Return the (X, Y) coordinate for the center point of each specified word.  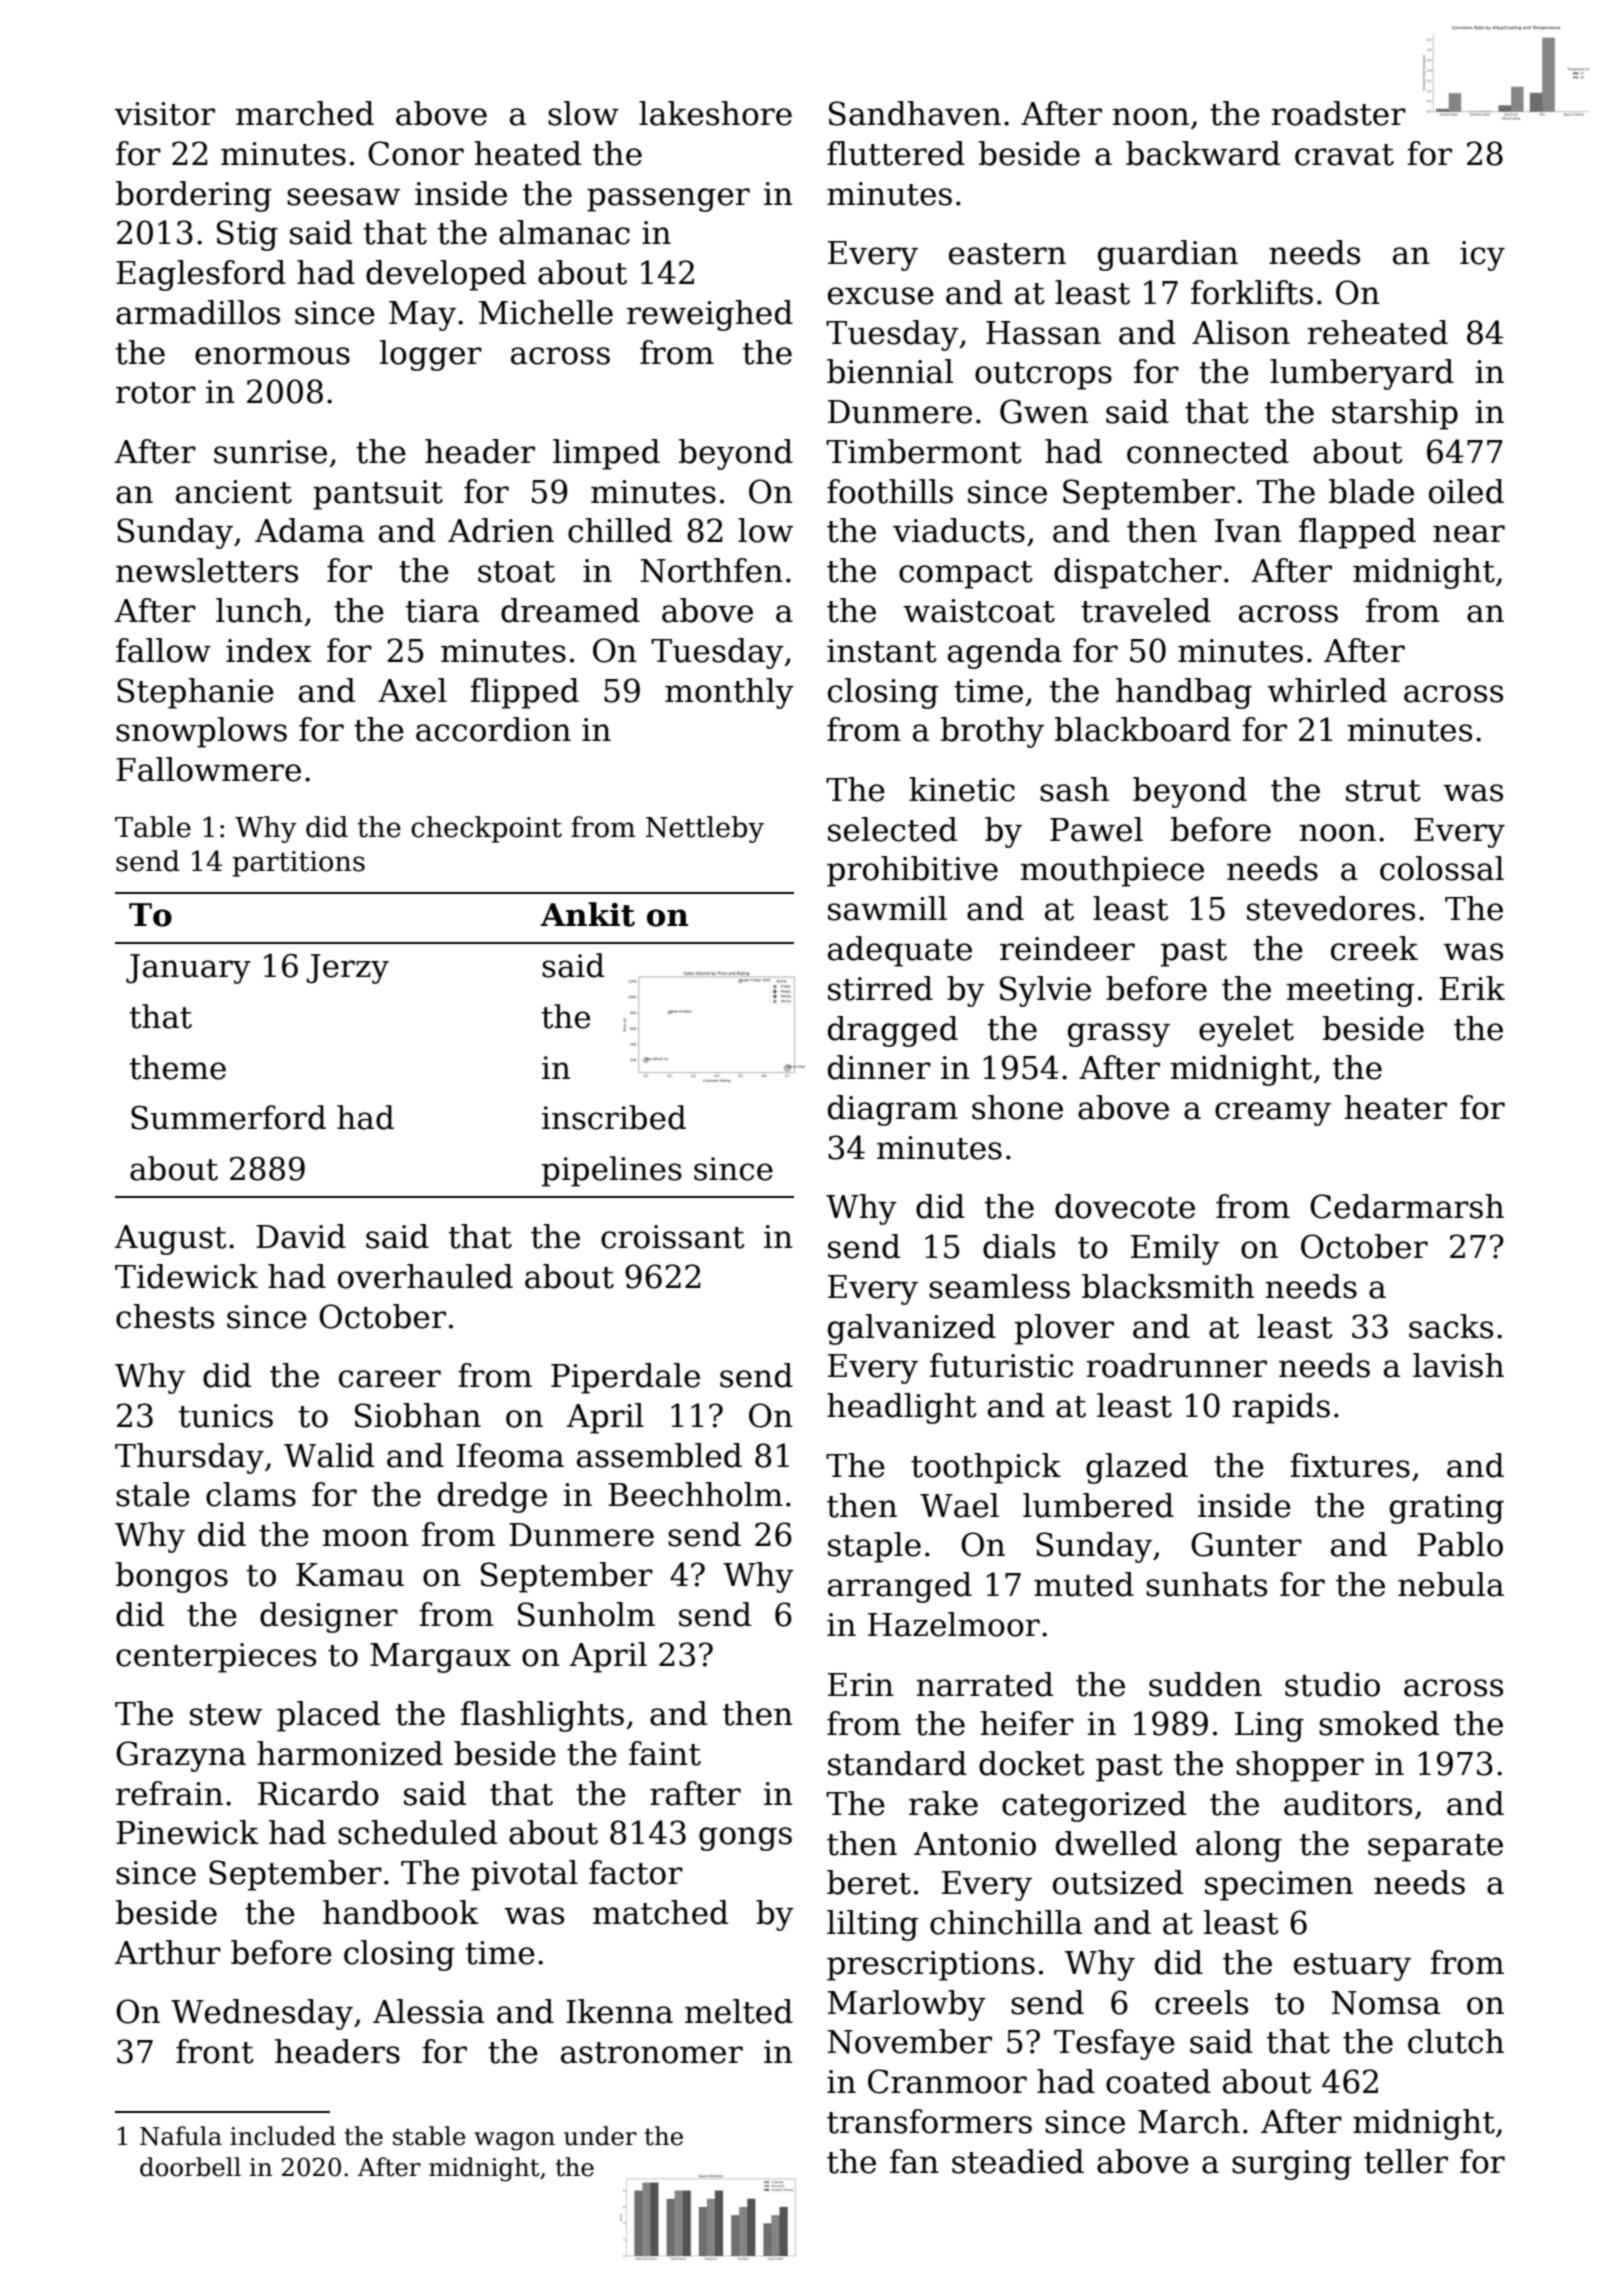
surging (1292, 2165)
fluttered (896, 153)
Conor (416, 153)
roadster (1338, 113)
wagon (514, 2141)
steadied (1018, 2161)
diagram (893, 1110)
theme (178, 1067)
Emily (1175, 1249)
